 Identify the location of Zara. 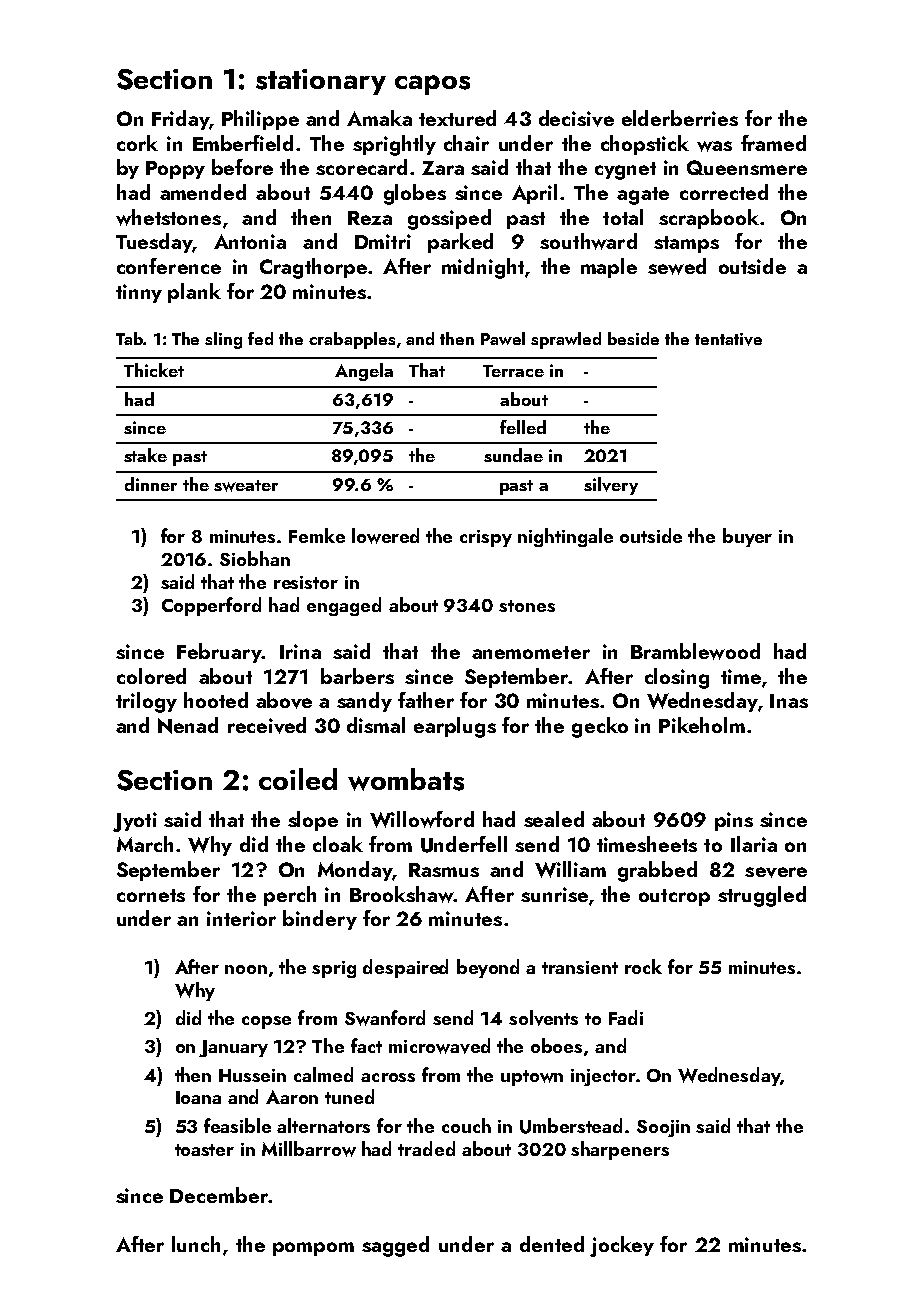
(443, 168).
